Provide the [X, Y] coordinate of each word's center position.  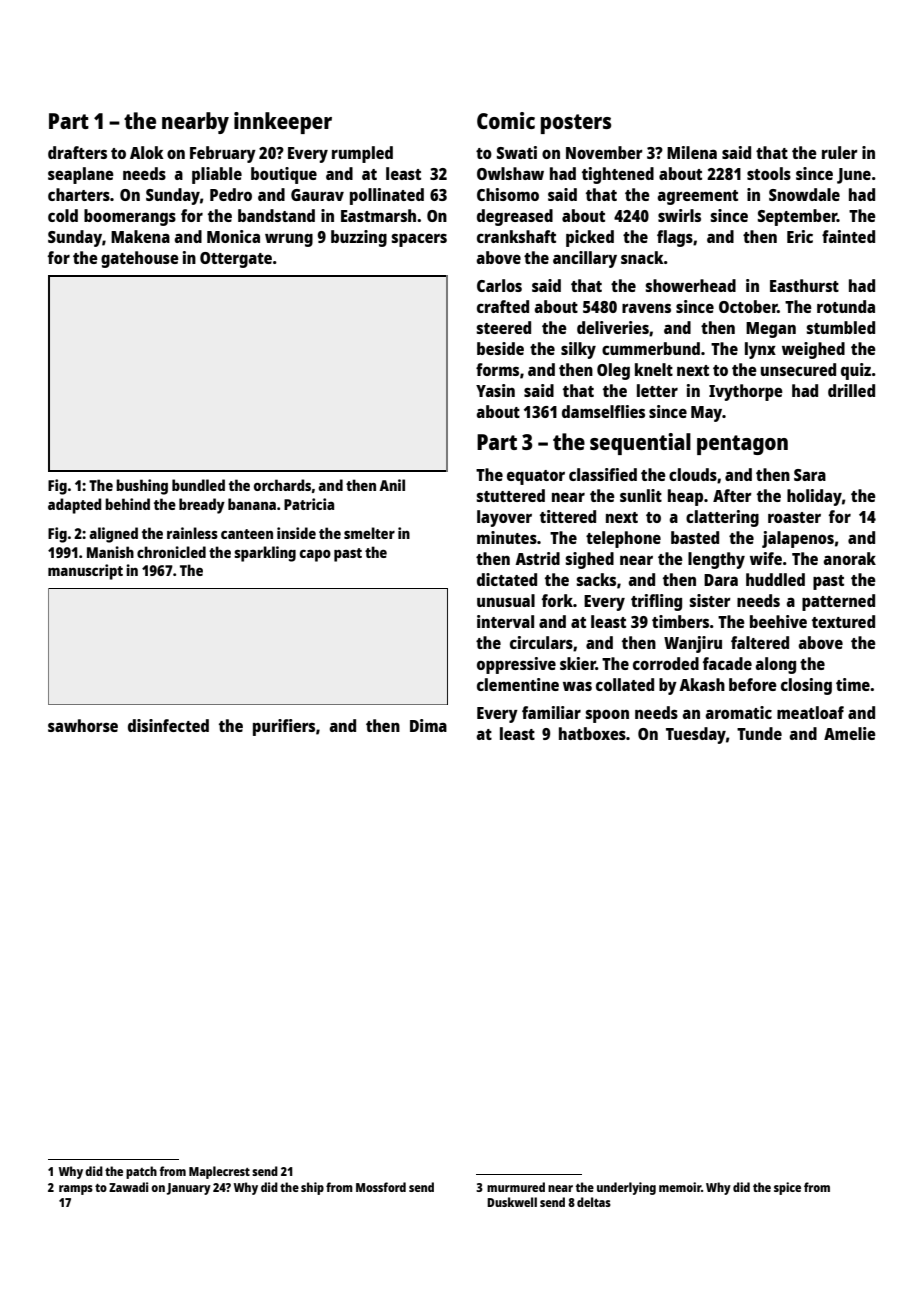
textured [843, 621]
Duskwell [512, 1202]
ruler [840, 152]
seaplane [81, 175]
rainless [192, 533]
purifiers [284, 727]
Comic [506, 120]
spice [787, 1188]
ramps [76, 1190]
